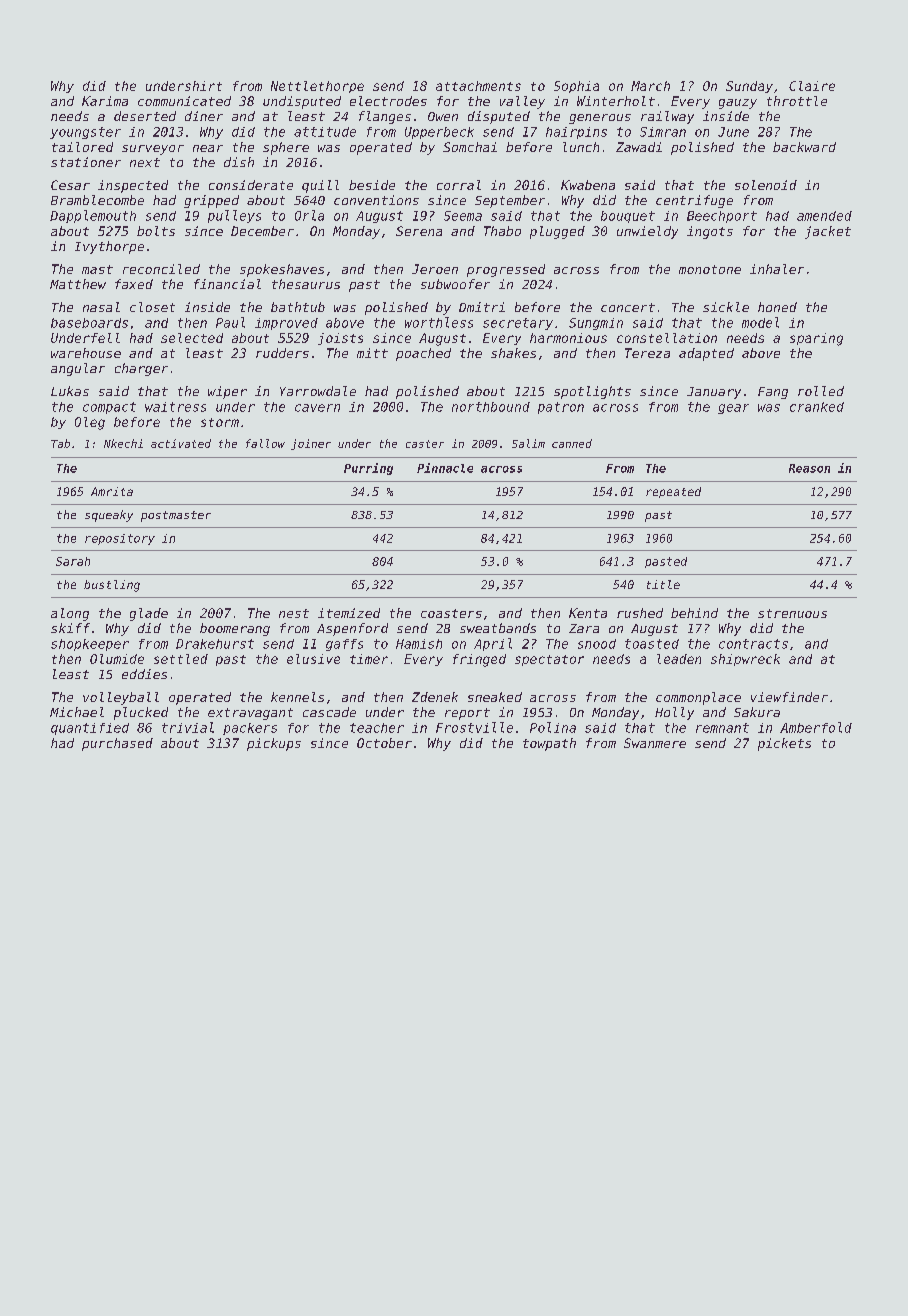 The height and width of the screenshot is (1316, 908). What do you see at coordinates (192, 338) in the screenshot?
I see `selected` at bounding box center [192, 338].
